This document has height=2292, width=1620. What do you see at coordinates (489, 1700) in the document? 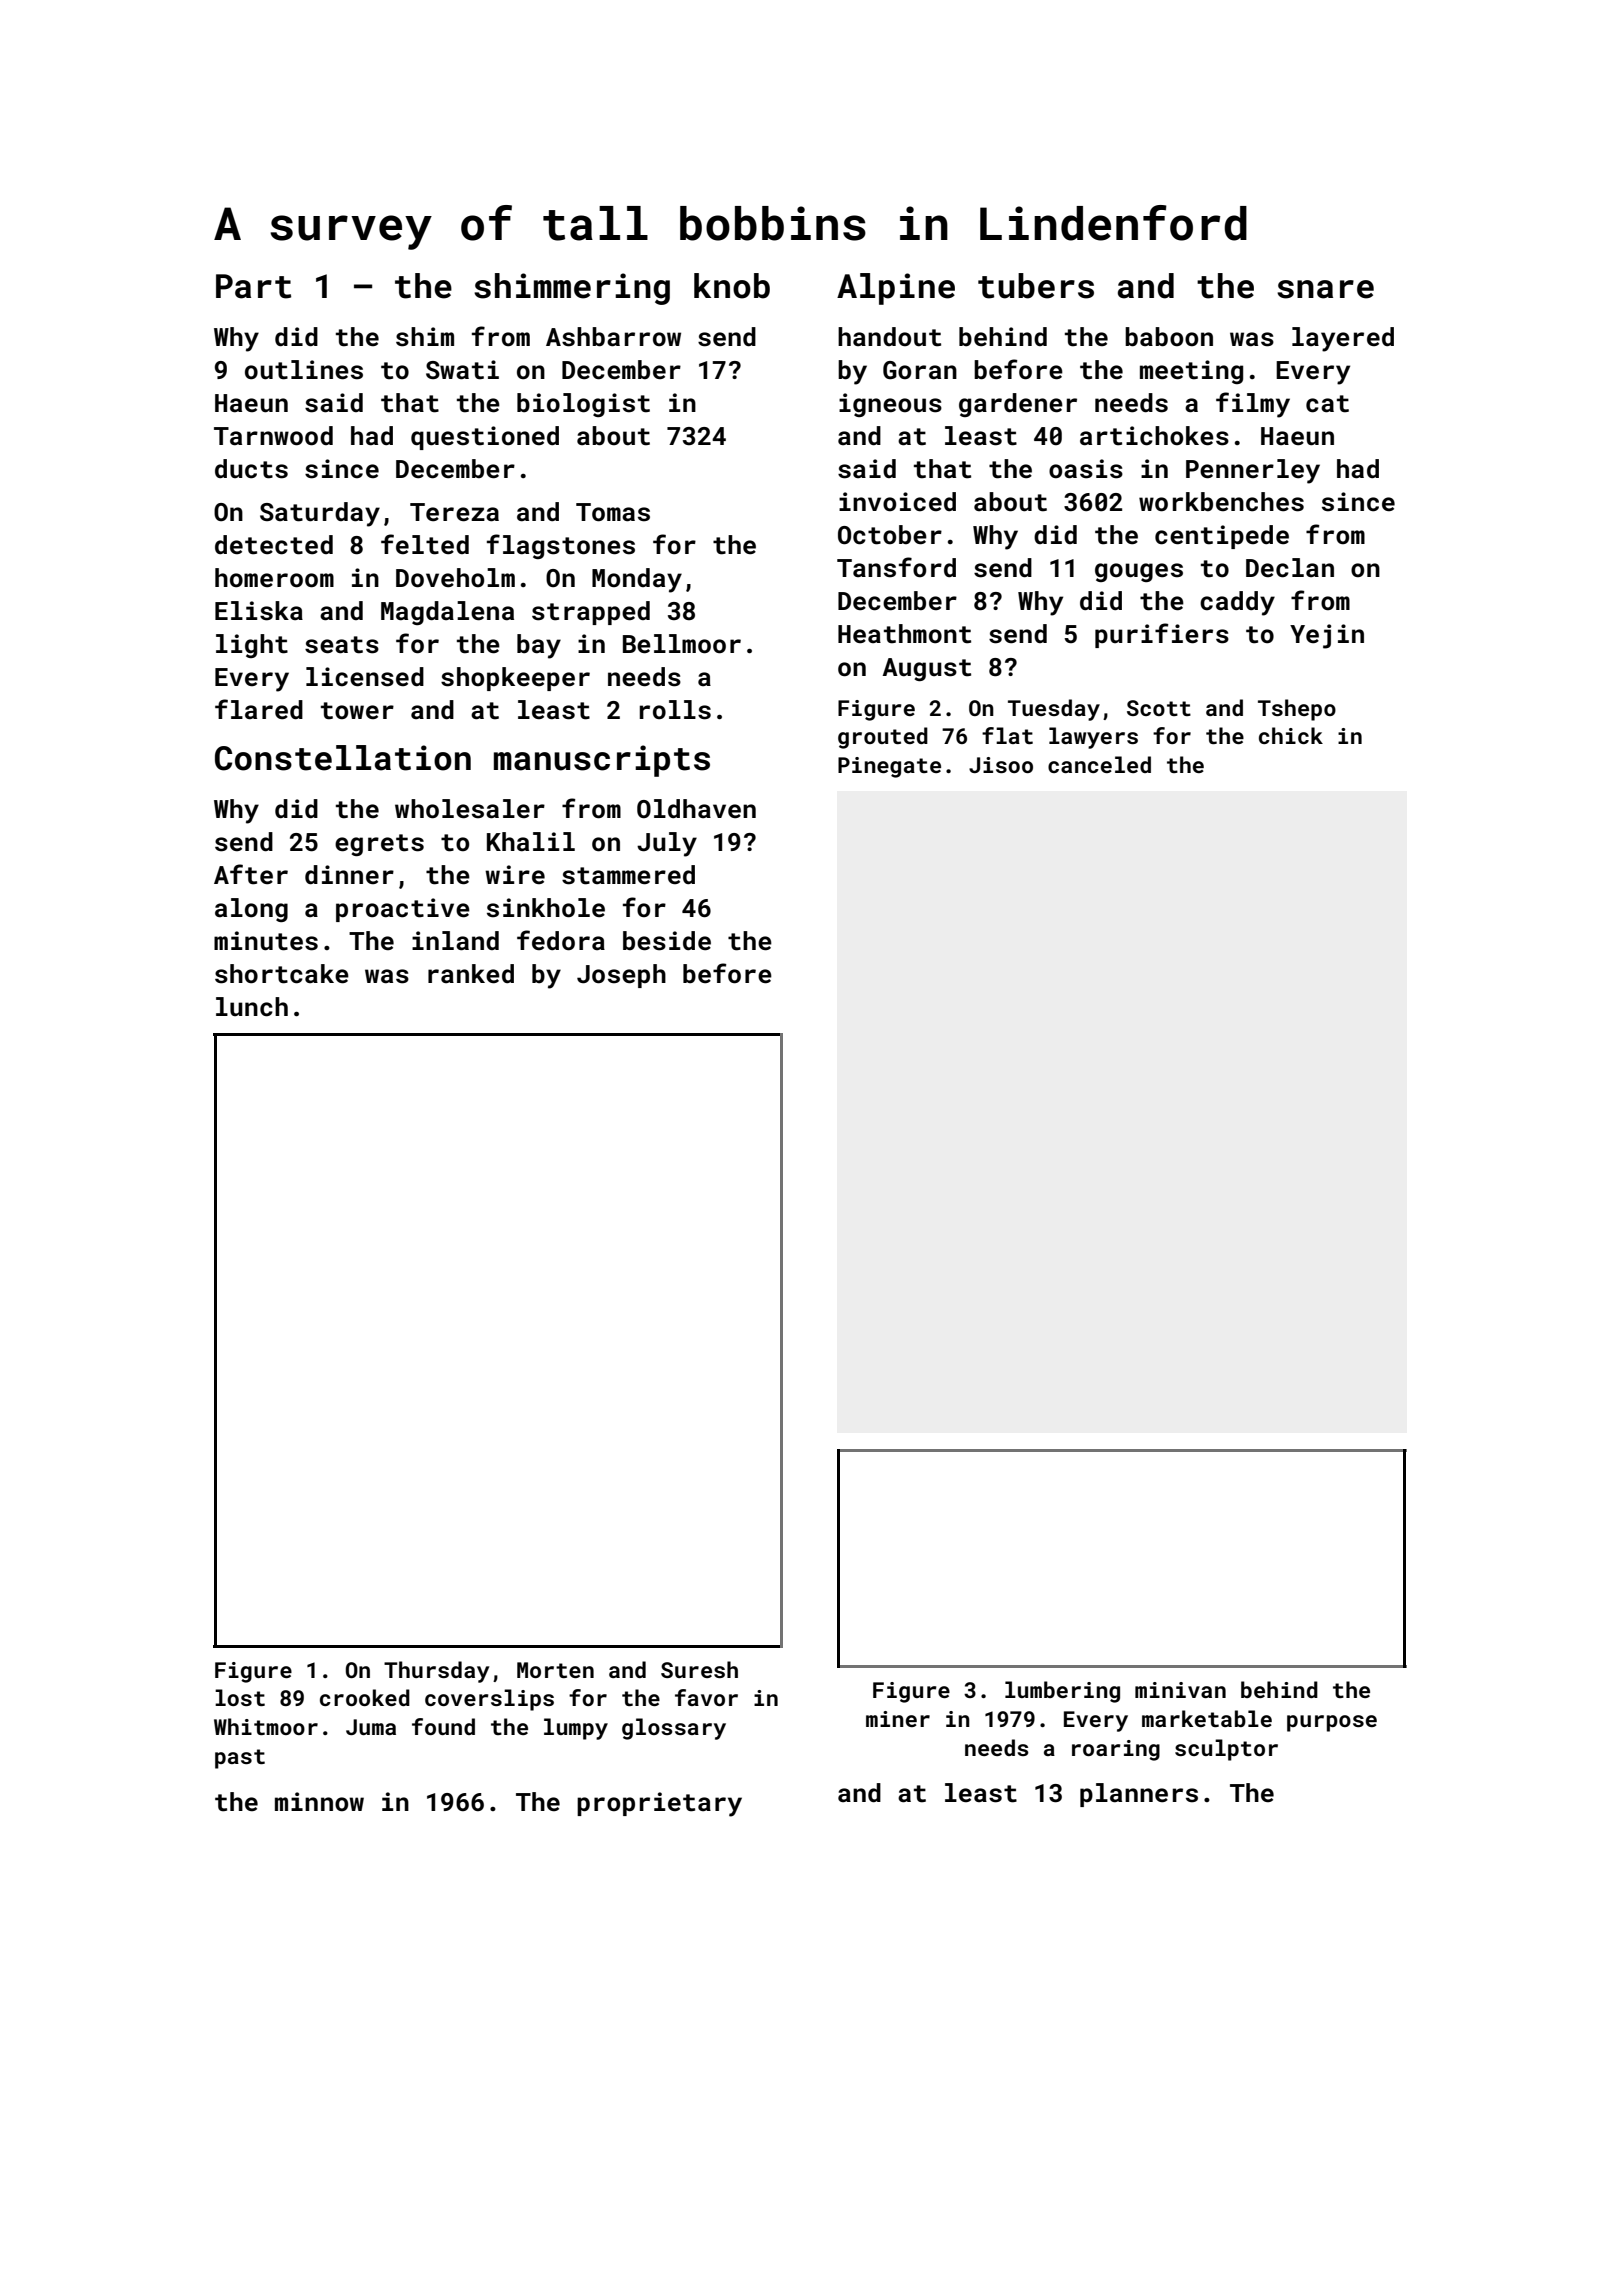
I see `coverslips` at bounding box center [489, 1700].
